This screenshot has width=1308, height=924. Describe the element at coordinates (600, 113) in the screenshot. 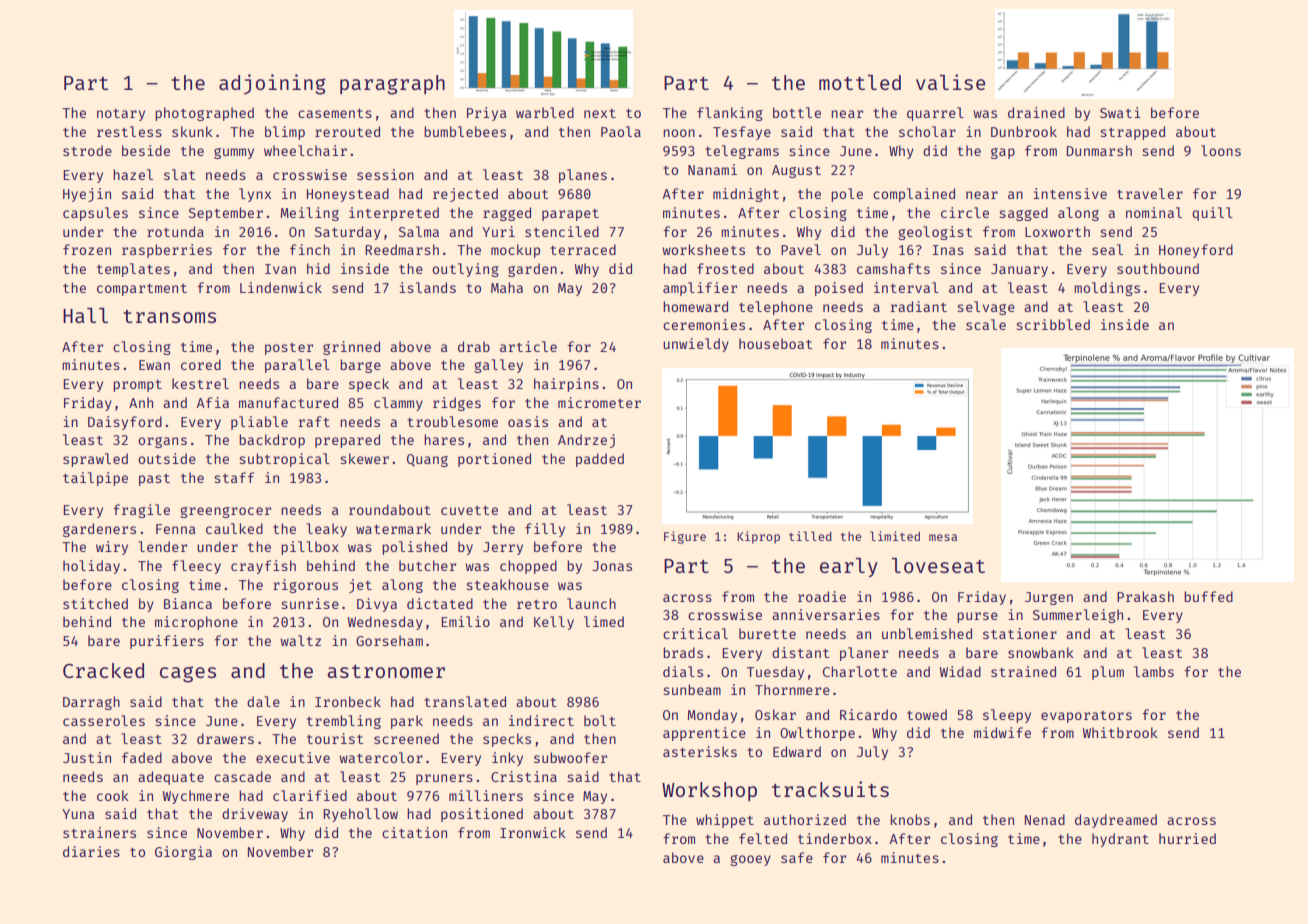

I see `next` at that location.
